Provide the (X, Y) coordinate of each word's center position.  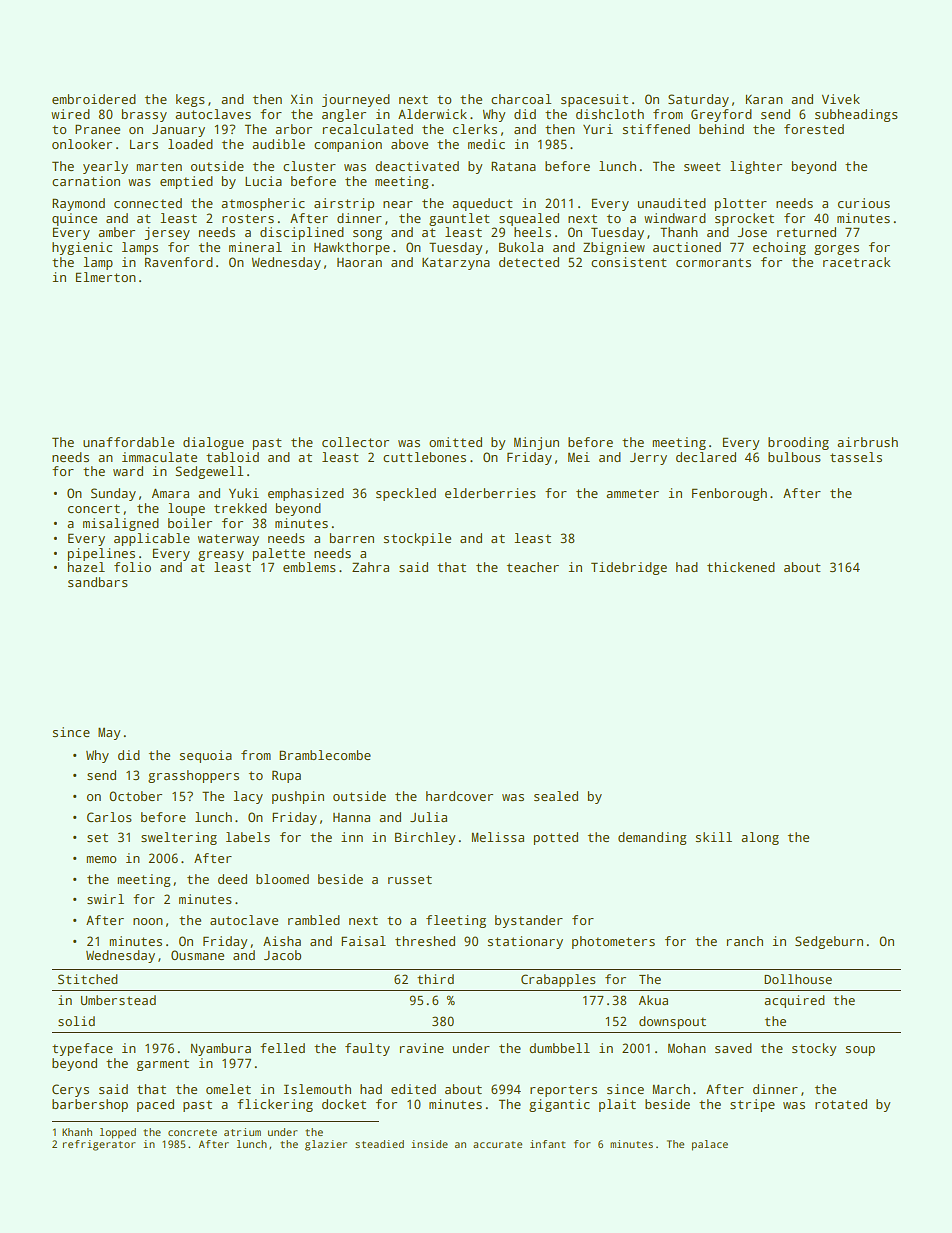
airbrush (867, 442)
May (109, 733)
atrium (242, 1132)
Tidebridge (629, 568)
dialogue (213, 443)
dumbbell (559, 1048)
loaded (190, 144)
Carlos (109, 817)
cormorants (713, 262)
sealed (556, 796)
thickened (741, 567)
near (398, 204)
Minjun (536, 443)
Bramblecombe (325, 755)
